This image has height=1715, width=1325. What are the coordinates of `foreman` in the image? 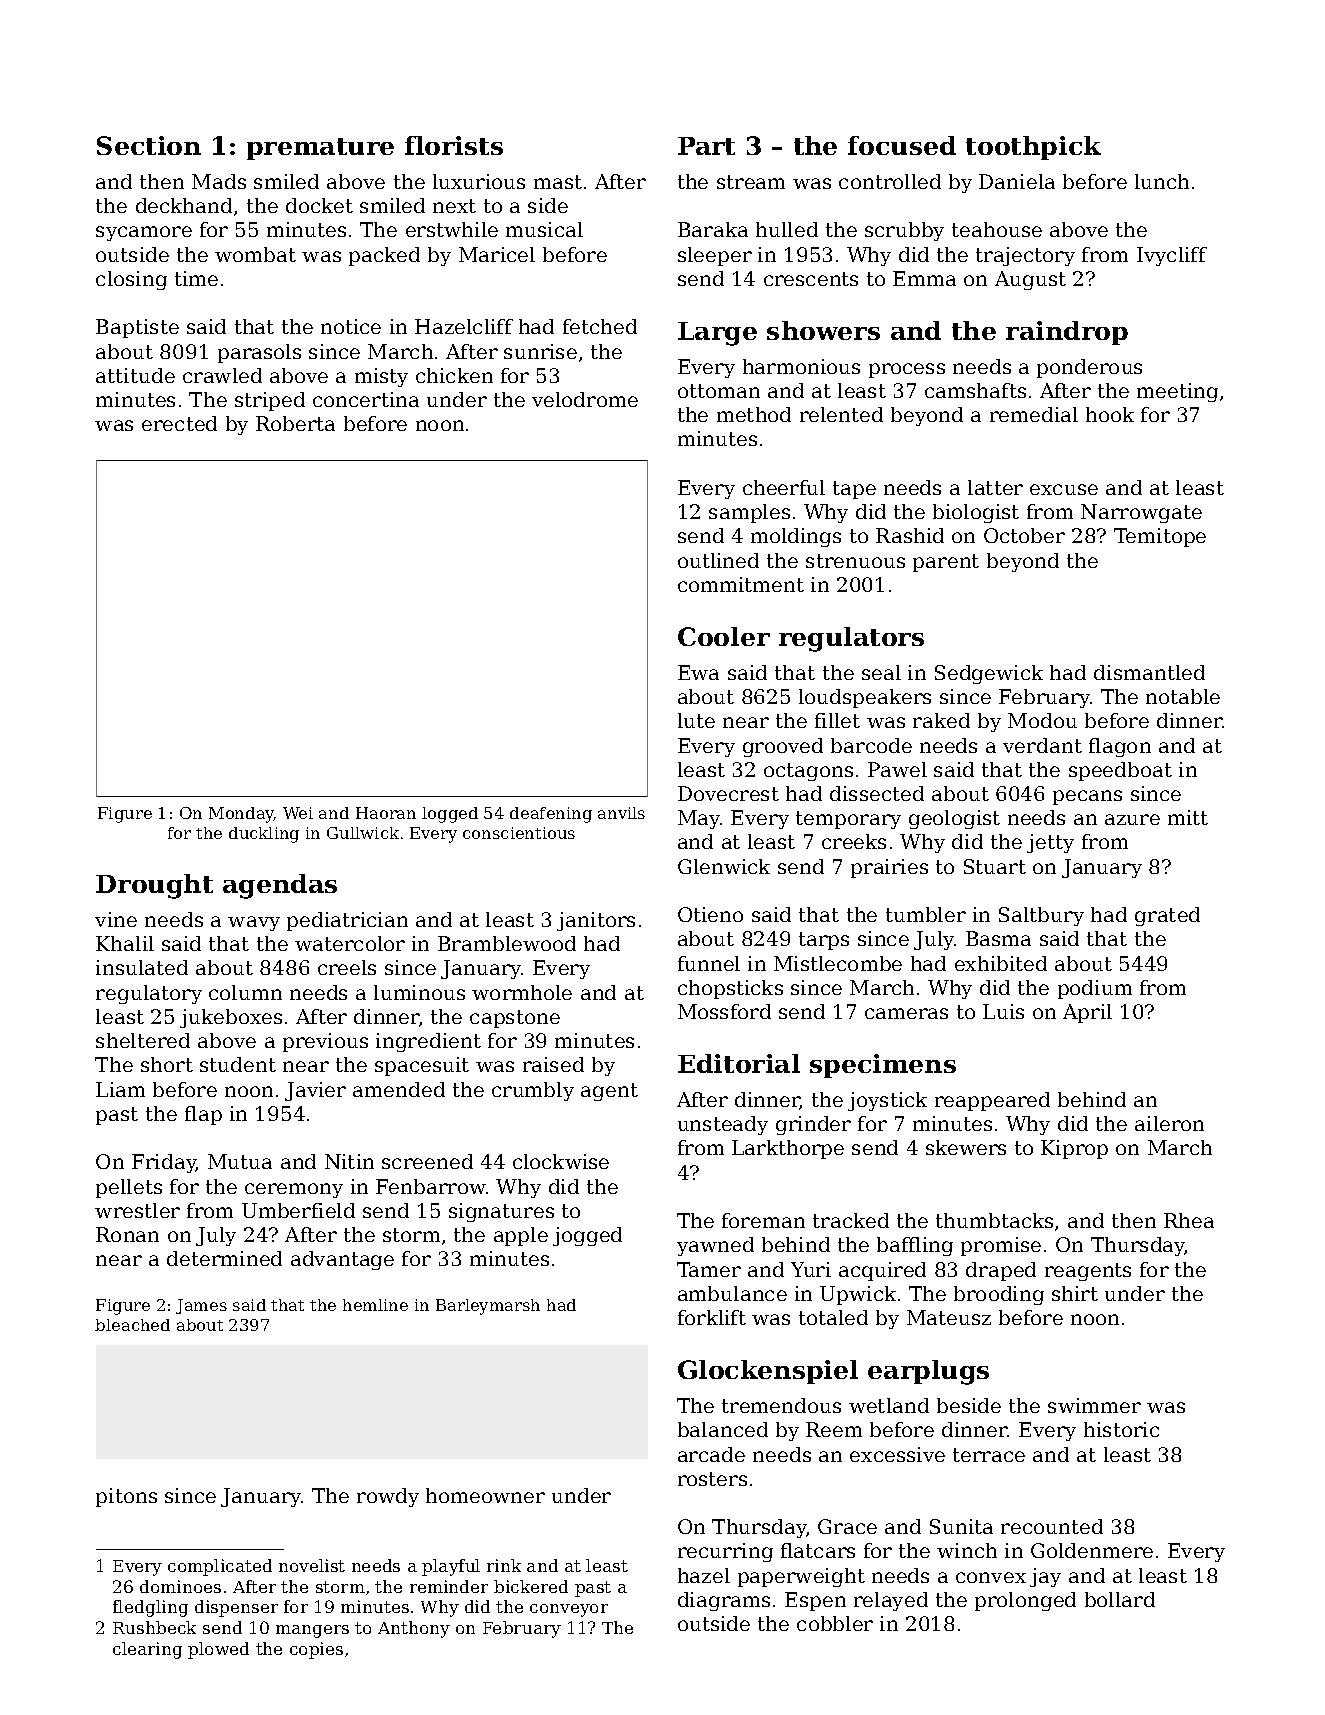 It's located at (763, 1220).
